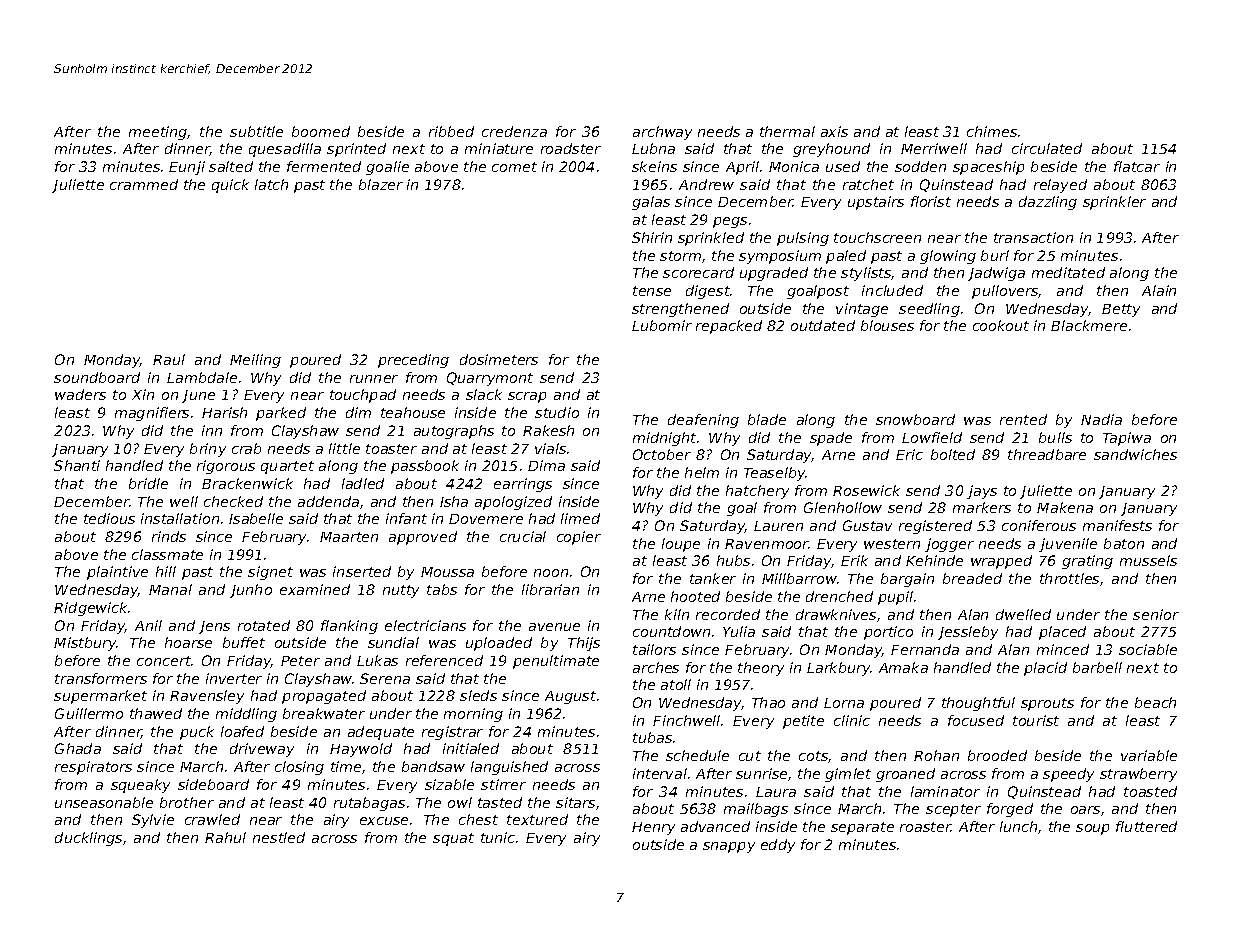 This image has width=1233, height=952. I want to click on meeting, so click(158, 133).
